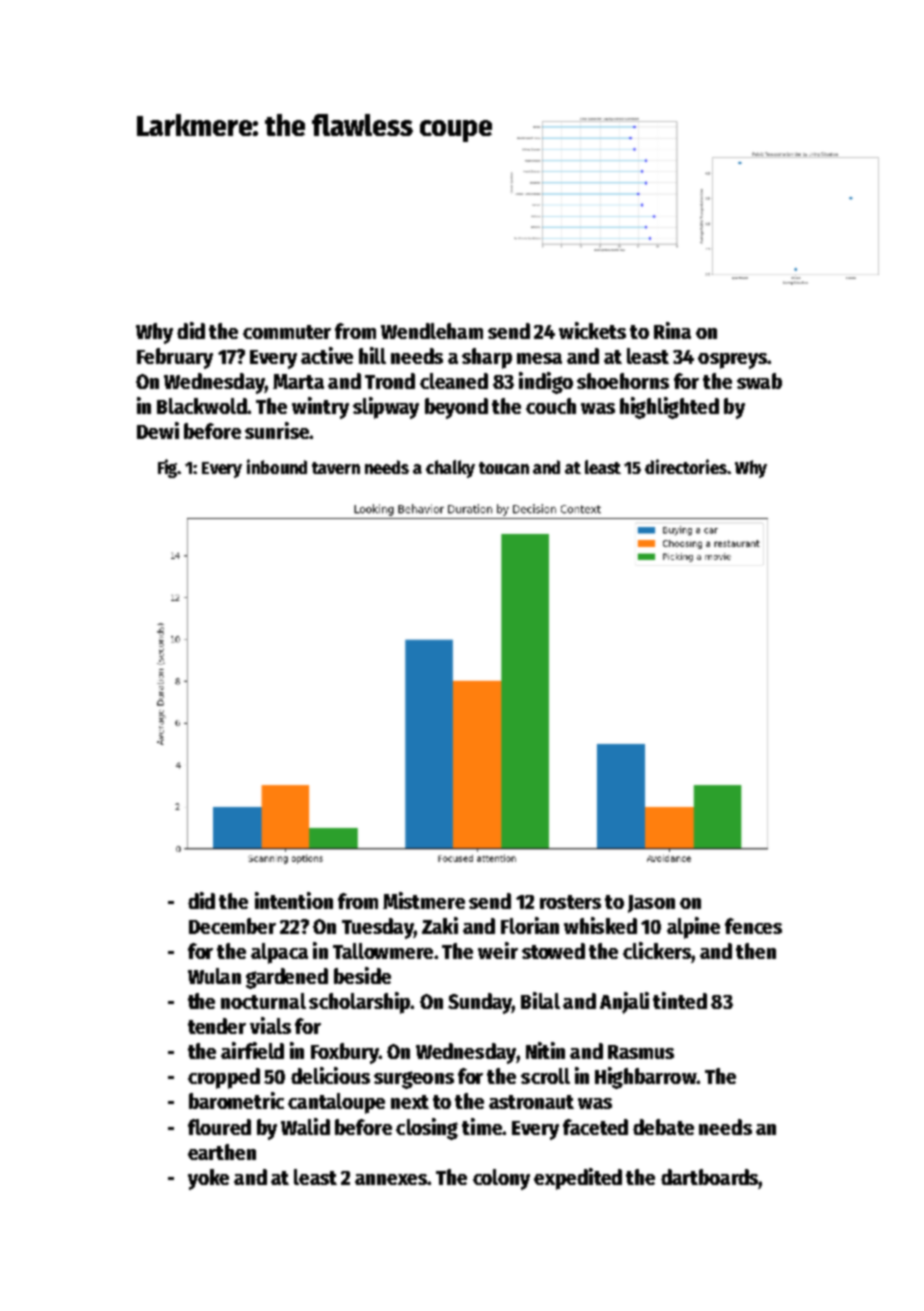  I want to click on Rina, so click(672, 330).
